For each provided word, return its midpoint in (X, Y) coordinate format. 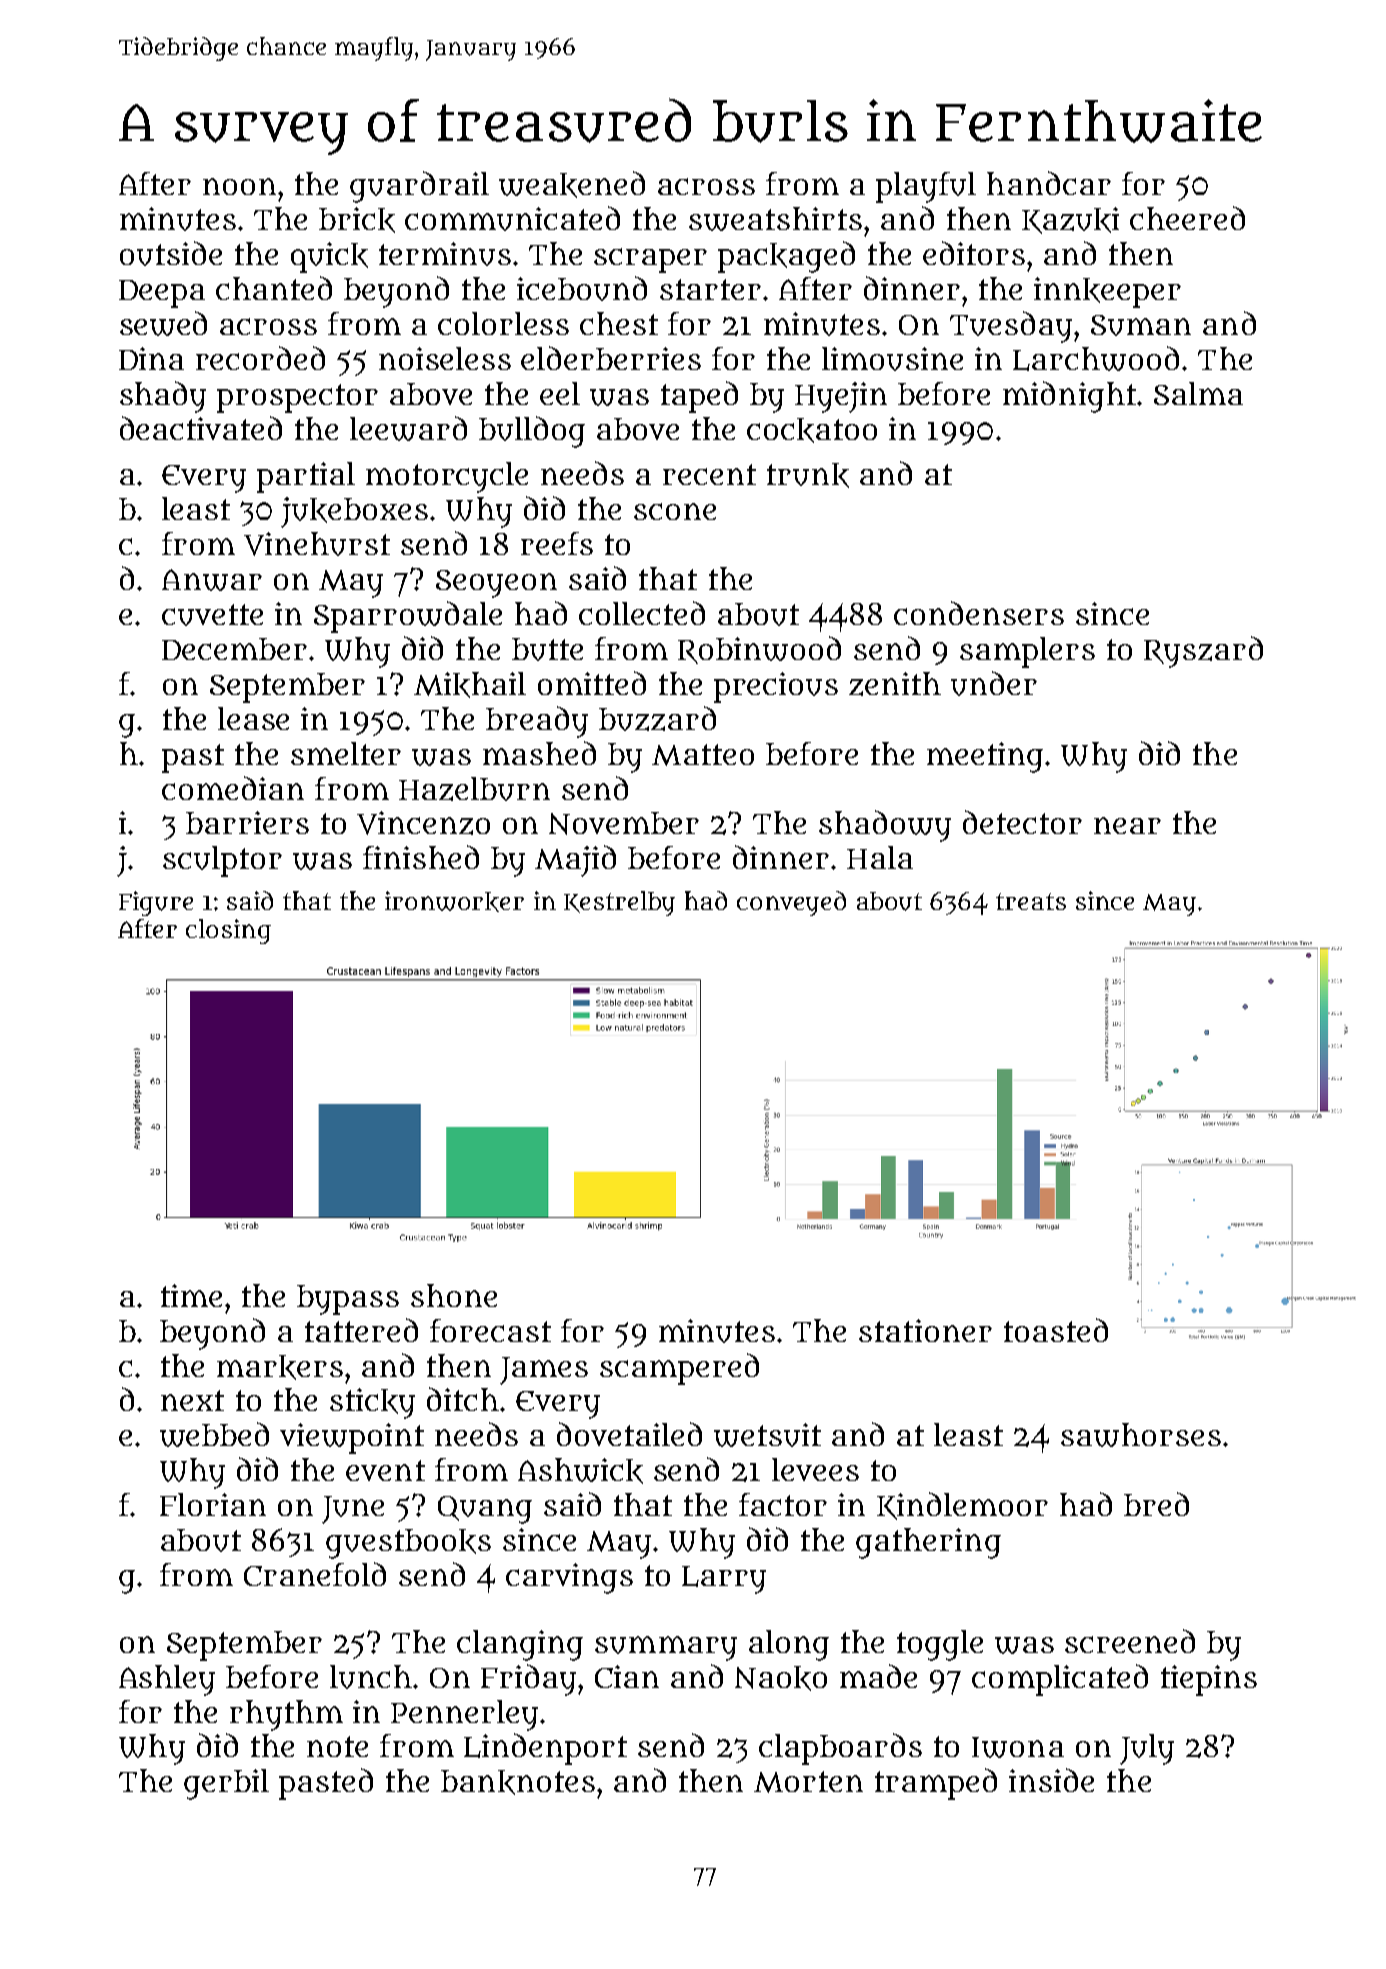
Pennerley (464, 1715)
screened (1130, 1641)
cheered (1187, 218)
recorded (260, 358)
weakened (572, 184)
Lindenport (545, 1749)
